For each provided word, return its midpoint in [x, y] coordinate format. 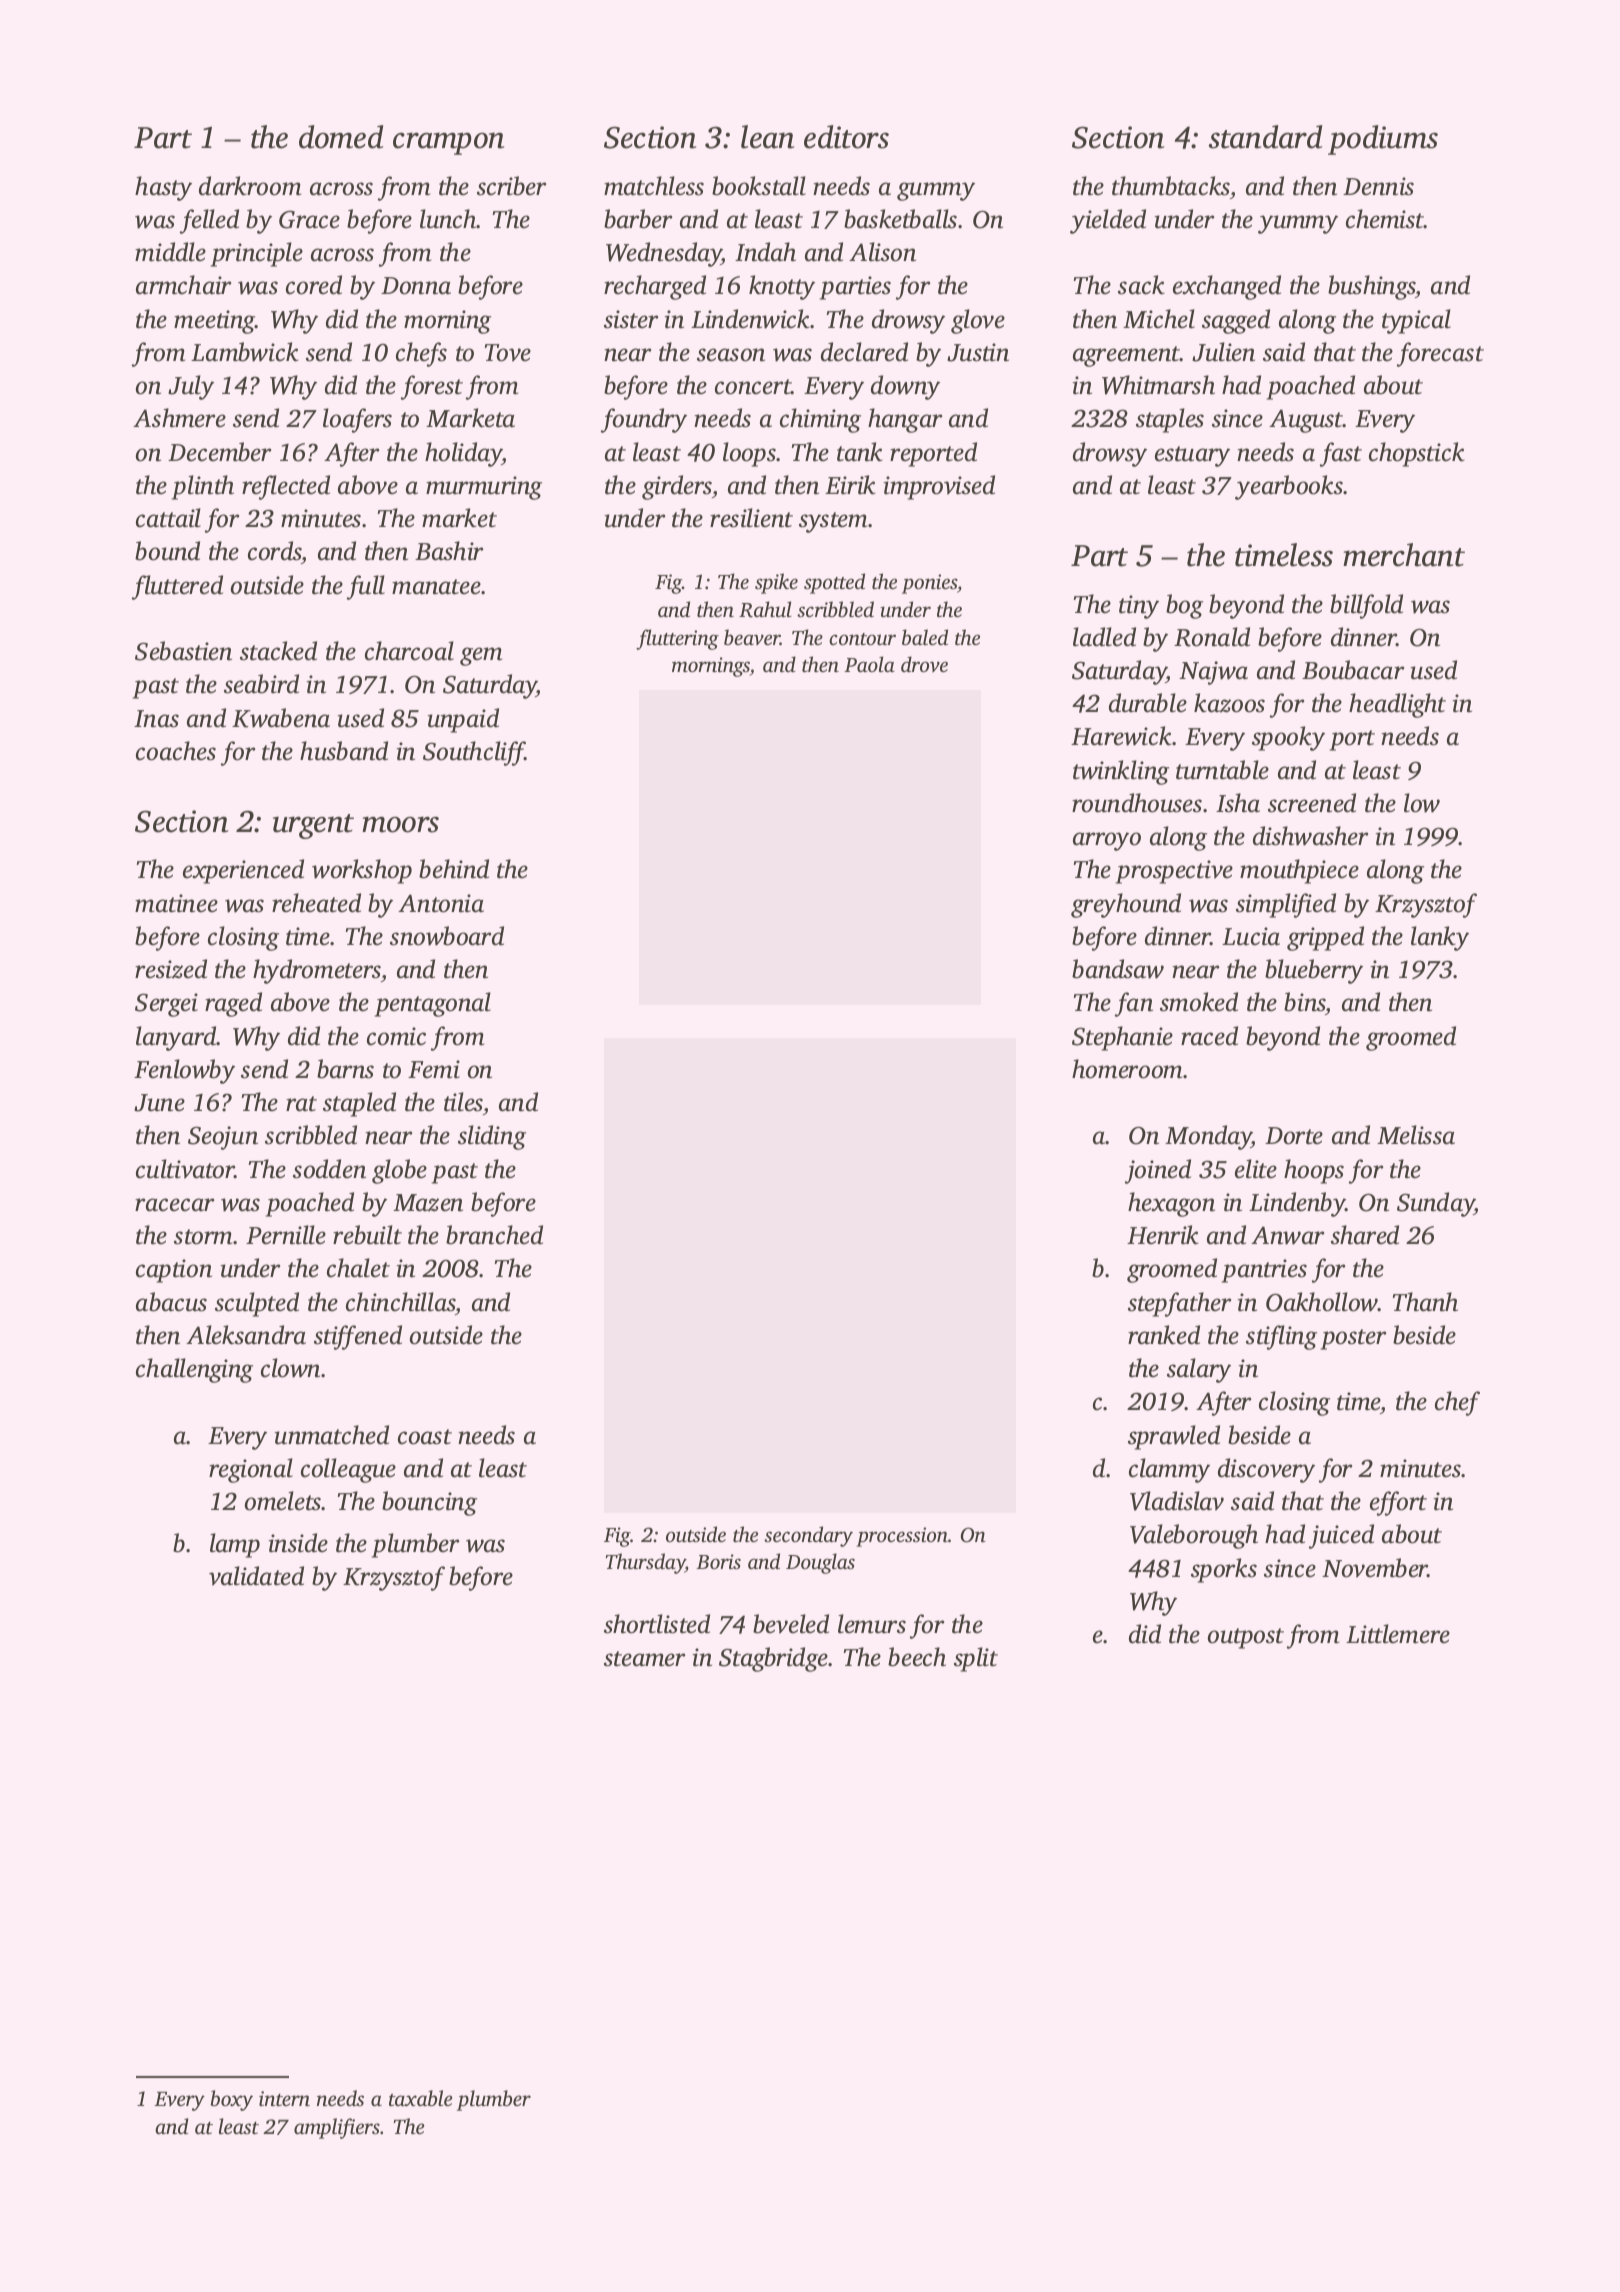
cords [275, 552]
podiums [1383, 140]
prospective [1174, 872]
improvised [939, 487]
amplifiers [337, 2128]
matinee [176, 903]
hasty [163, 188]
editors [846, 137]
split [976, 1659]
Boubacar [1353, 670]
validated [256, 1576]
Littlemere [1398, 1634]
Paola [869, 664]
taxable [420, 2098]
